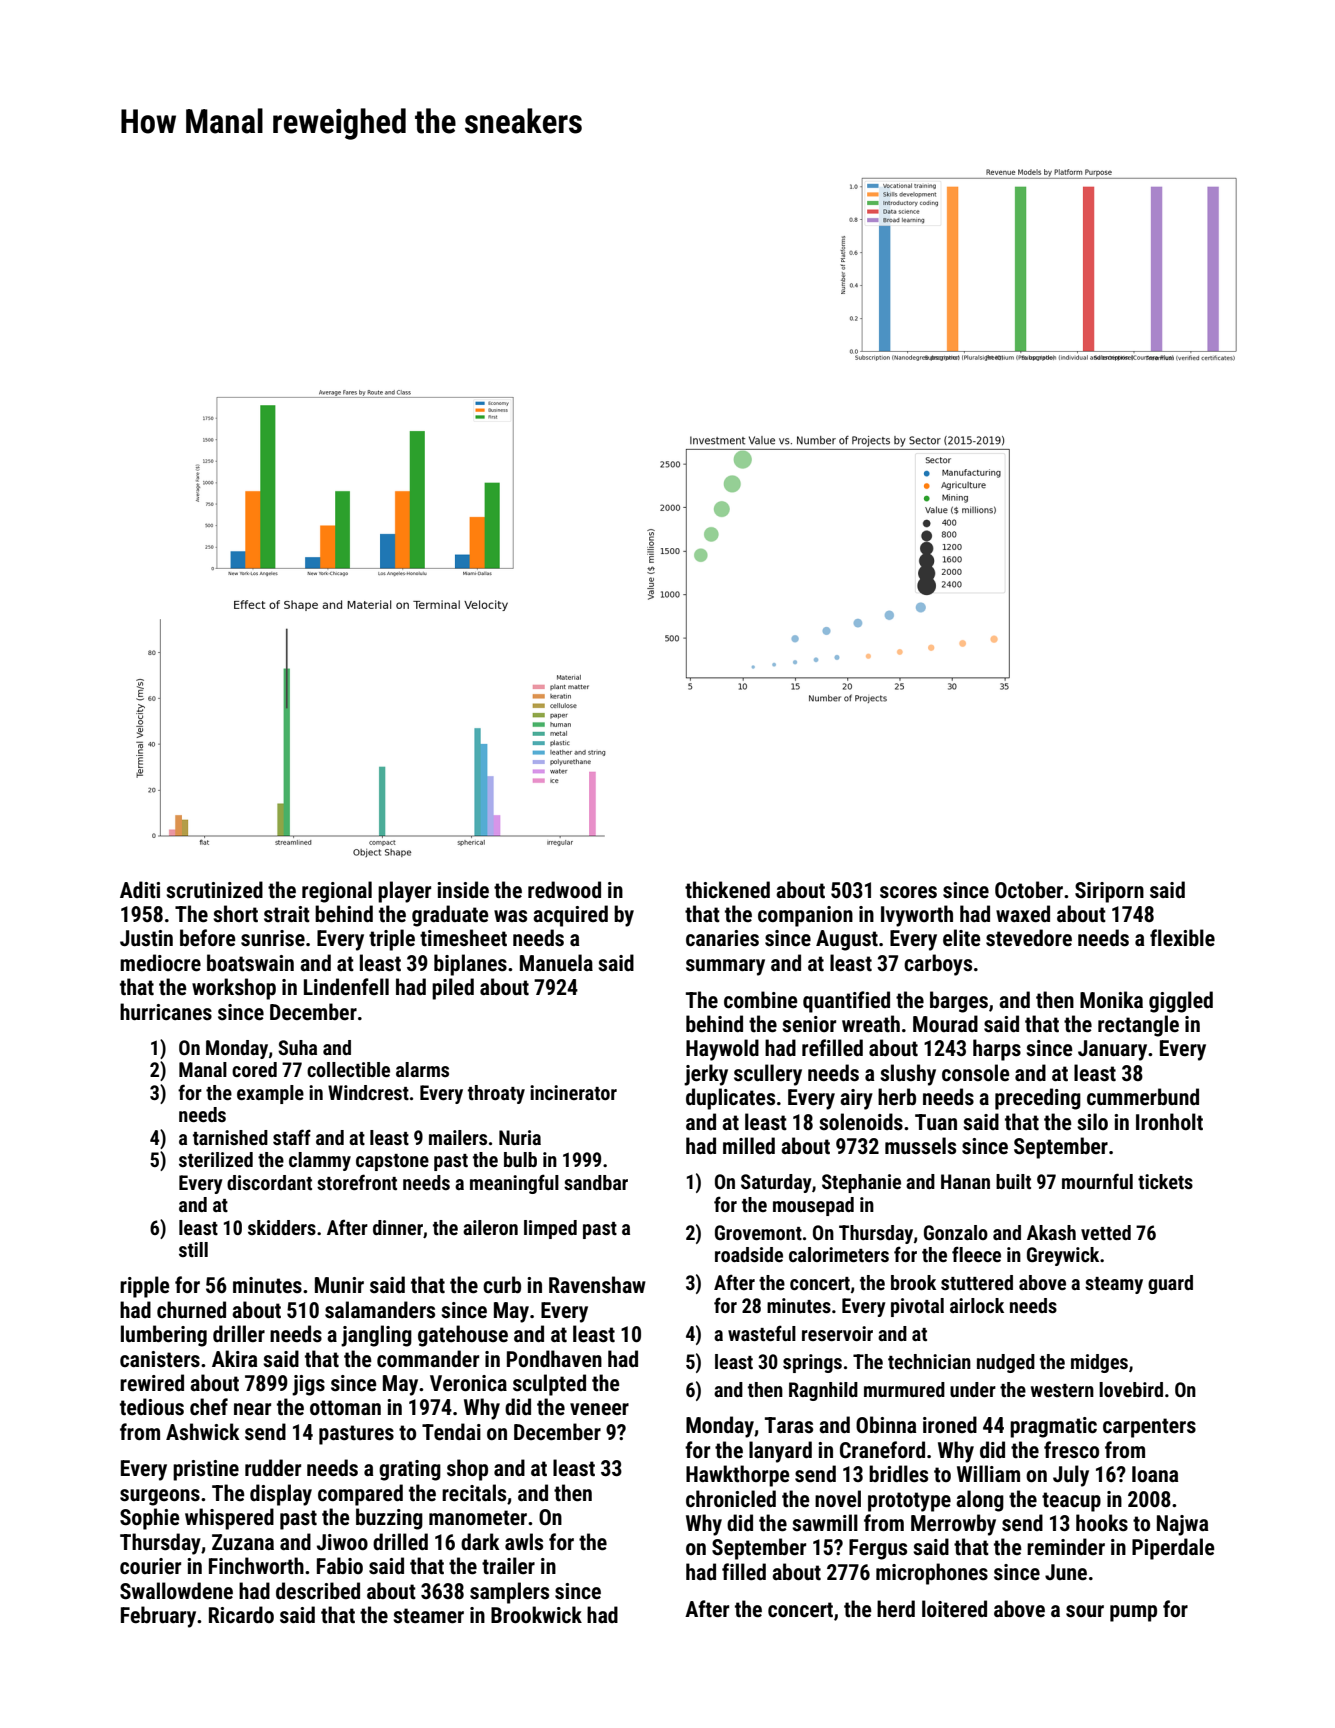  I want to click on stuttered, so click(977, 1282).
